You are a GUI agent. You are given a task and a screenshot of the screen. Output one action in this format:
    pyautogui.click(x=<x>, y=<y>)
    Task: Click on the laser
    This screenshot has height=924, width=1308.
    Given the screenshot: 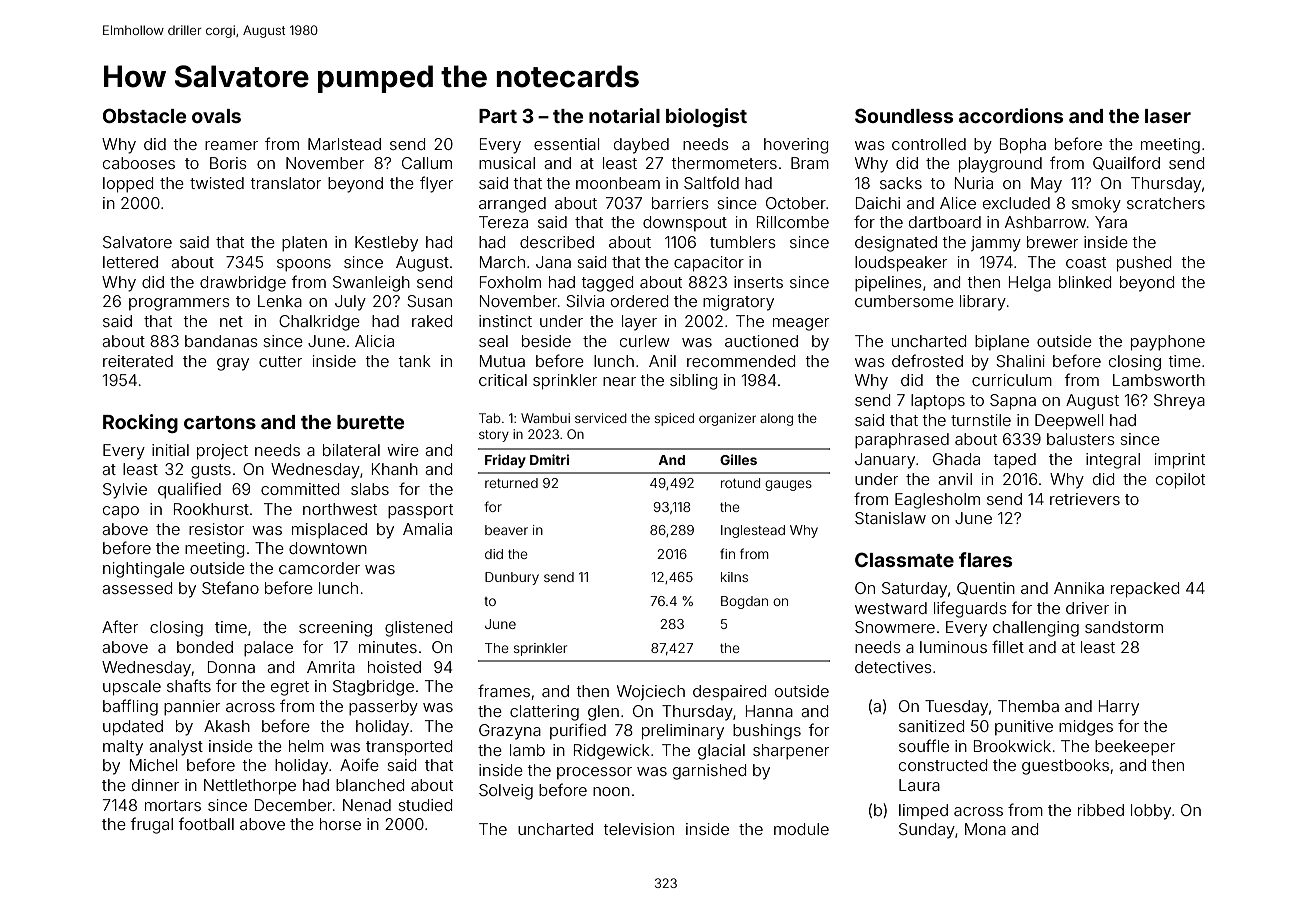 What is the action you would take?
    pyautogui.click(x=1168, y=116)
